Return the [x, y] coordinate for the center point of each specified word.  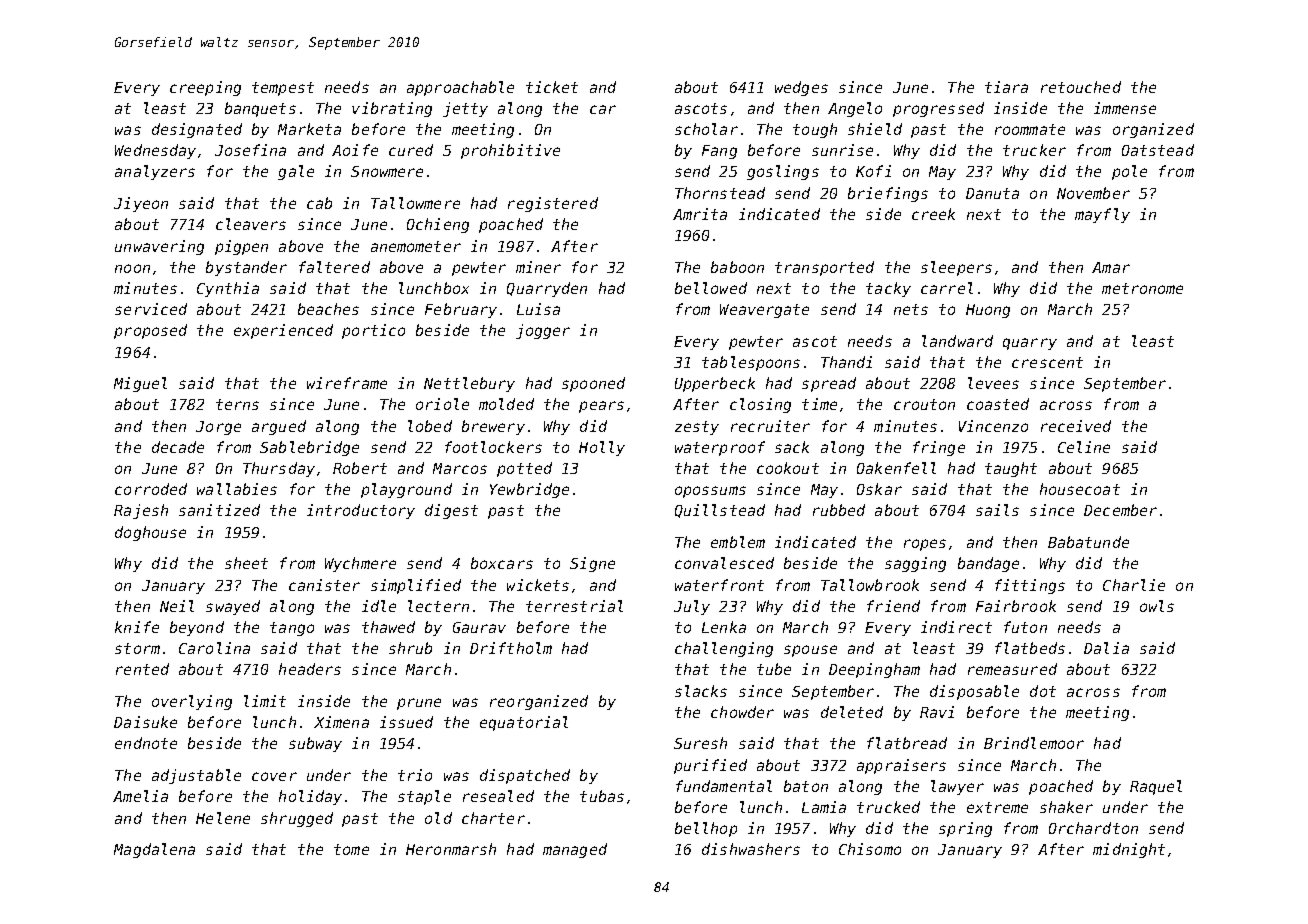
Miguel [140, 384]
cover [274, 776]
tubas [602, 796]
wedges [801, 88]
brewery [493, 427]
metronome [1142, 288]
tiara [1006, 87]
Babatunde [1088, 542]
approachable [460, 88]
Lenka [724, 627]
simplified [416, 586]
